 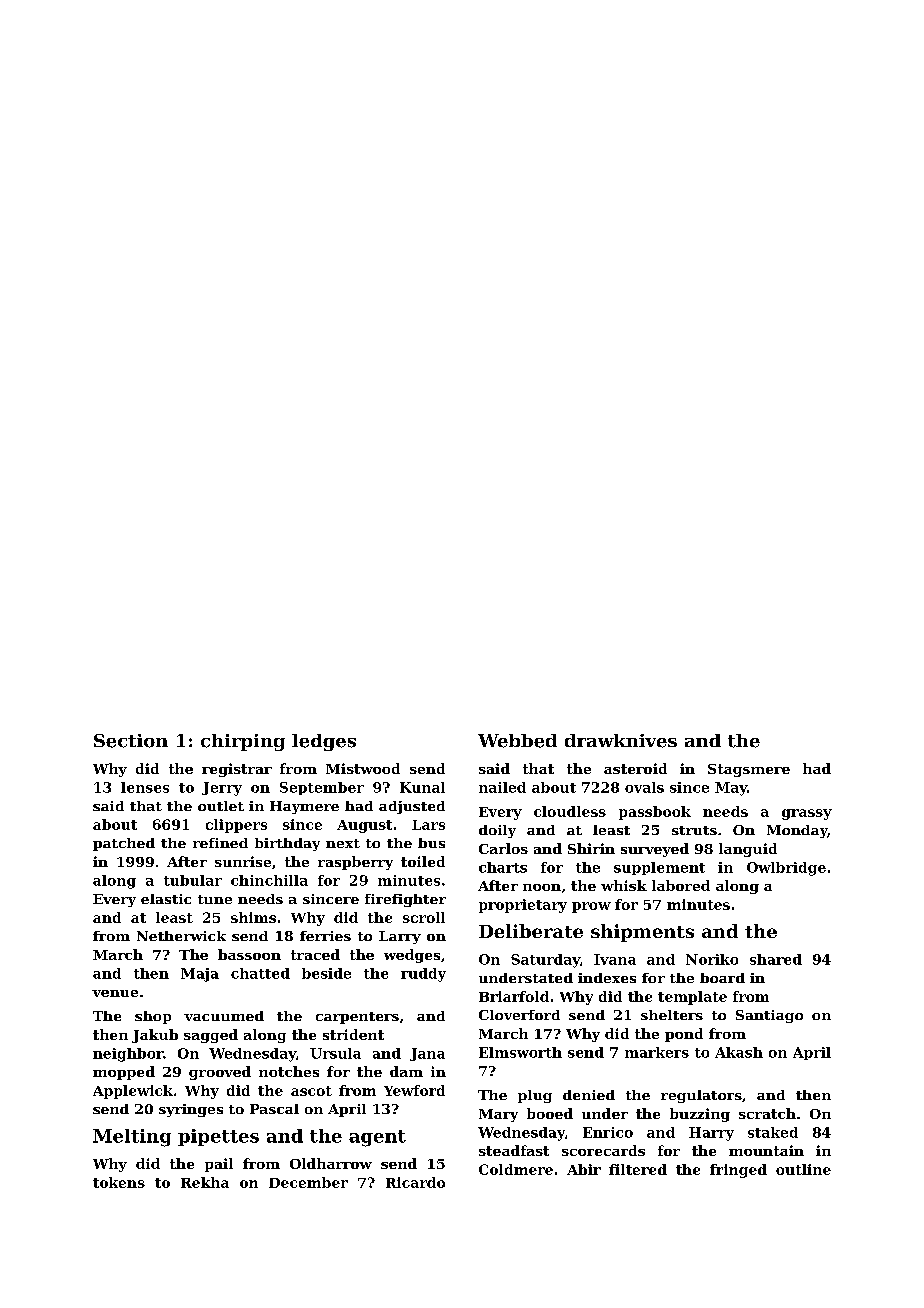 What do you see at coordinates (517, 741) in the image?
I see `Webbed` at bounding box center [517, 741].
